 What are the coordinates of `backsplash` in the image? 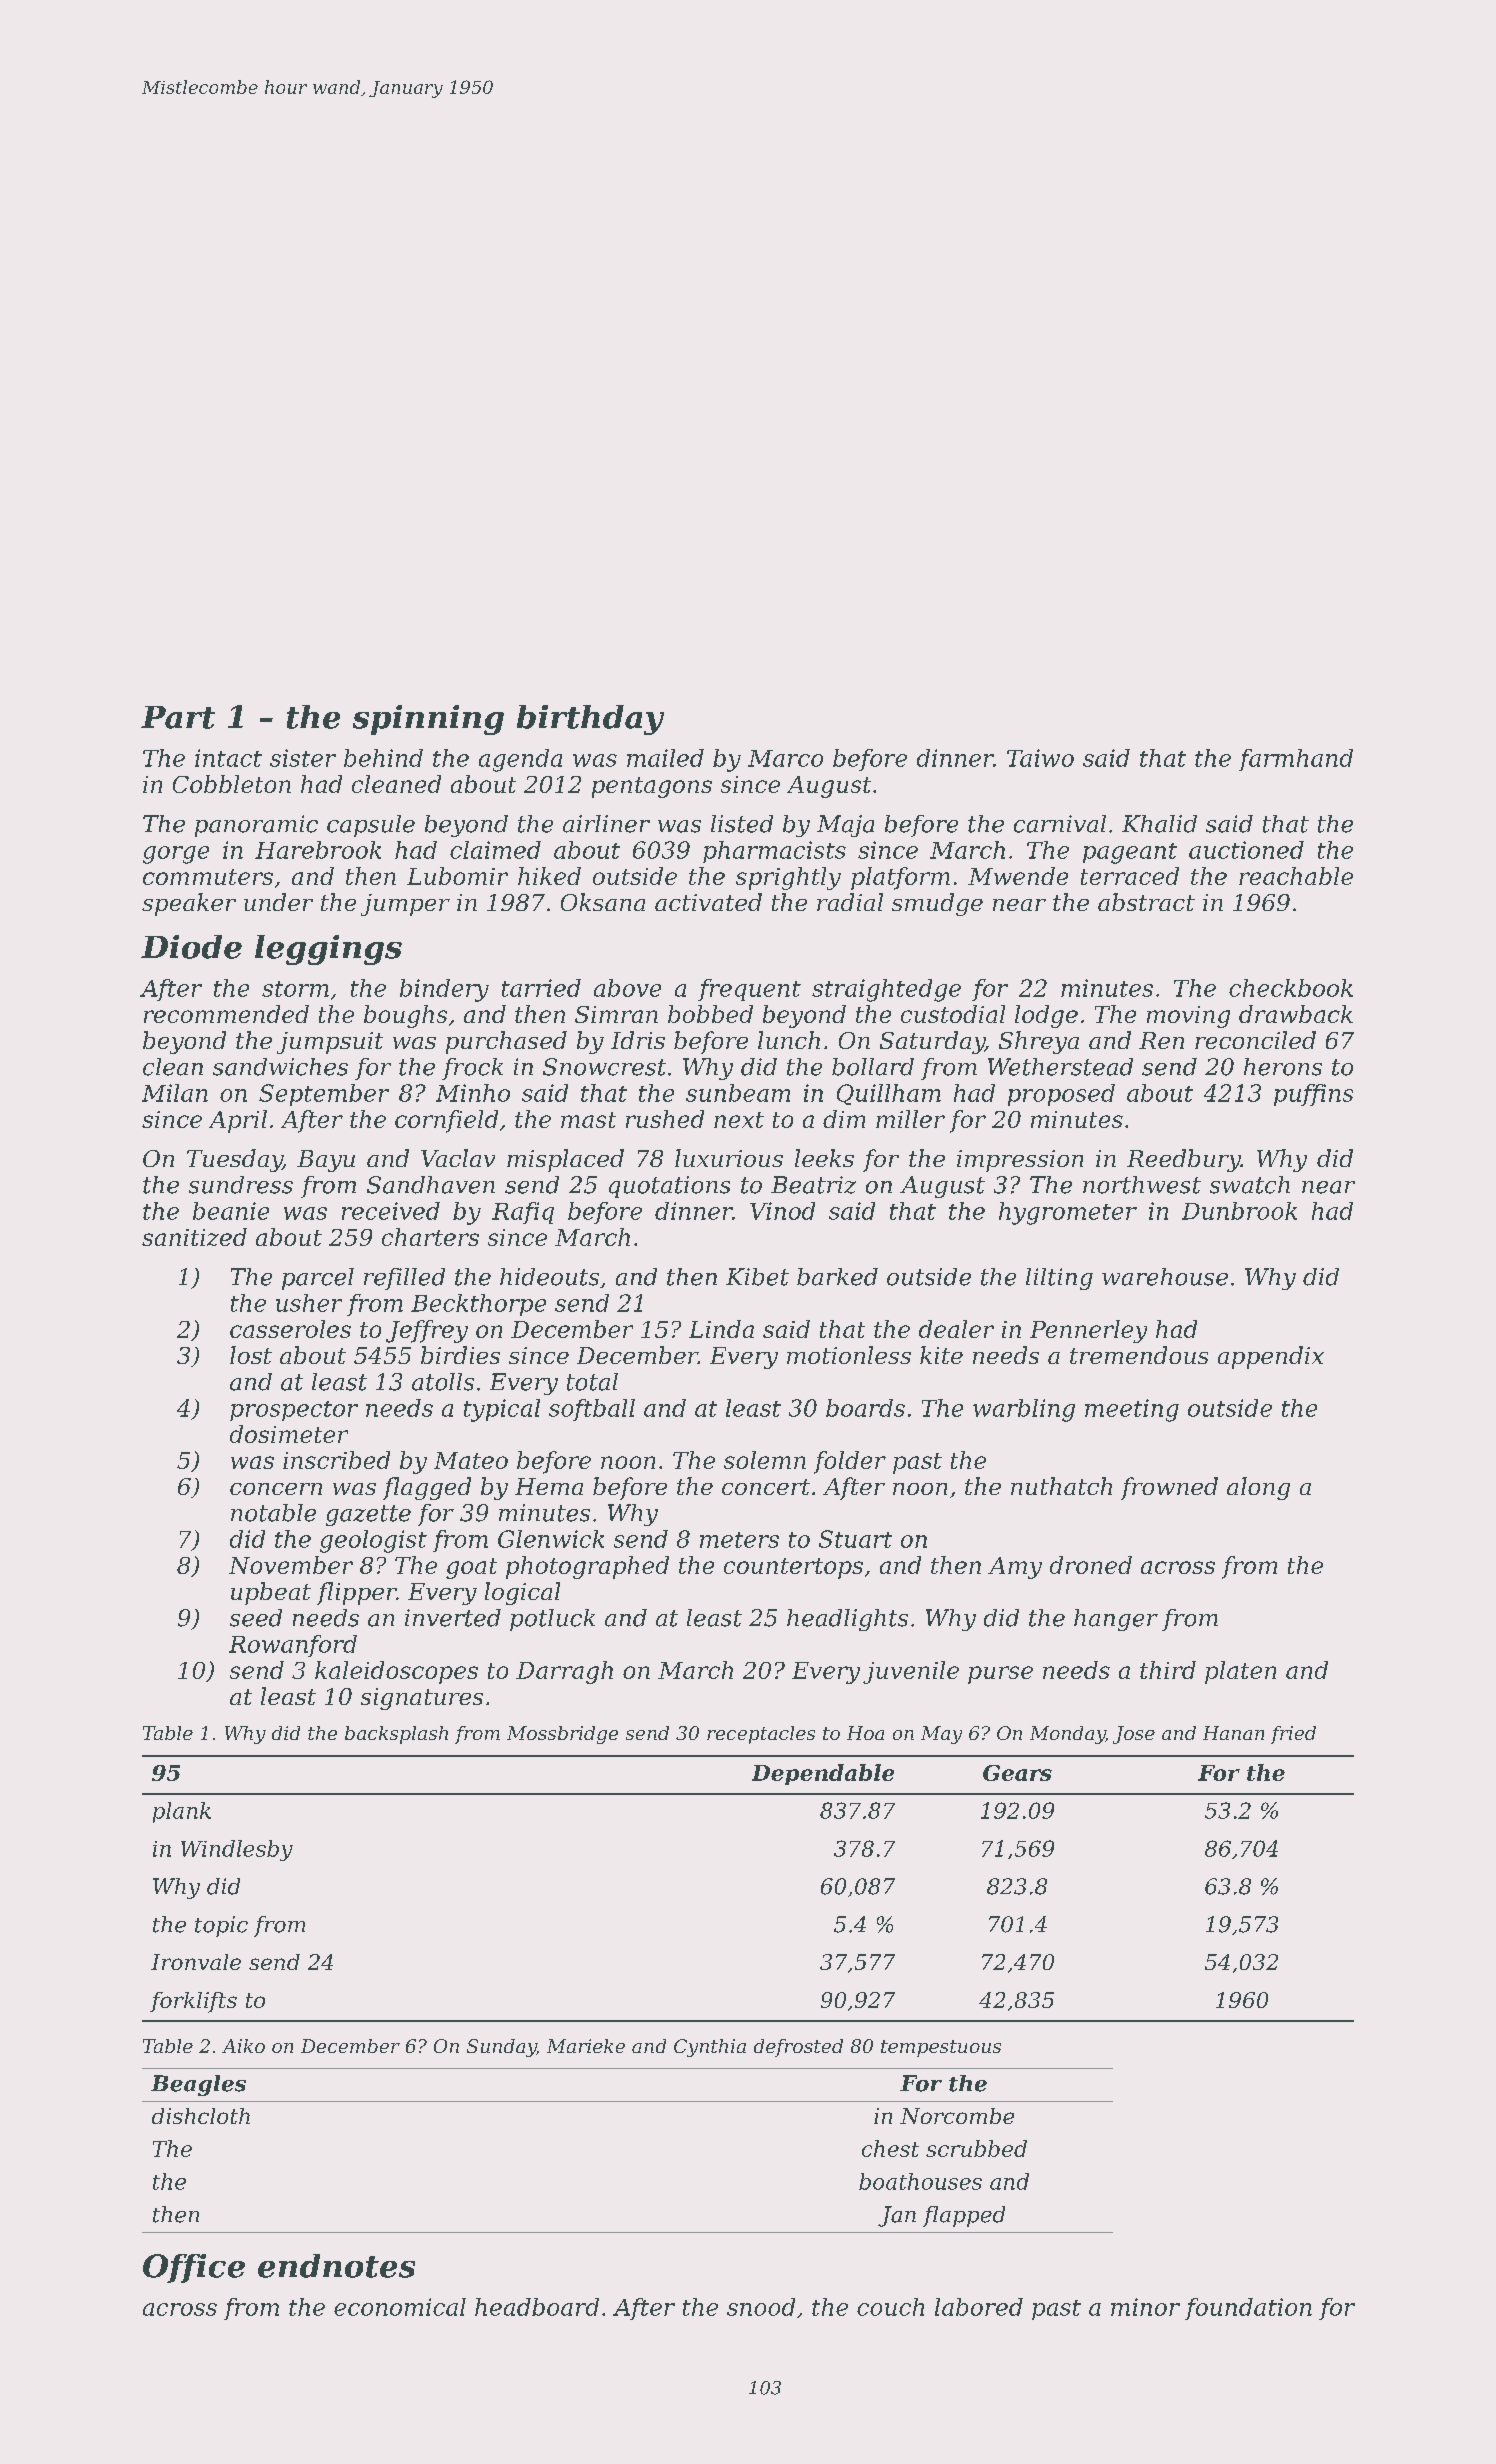 It's located at (396, 1735).
